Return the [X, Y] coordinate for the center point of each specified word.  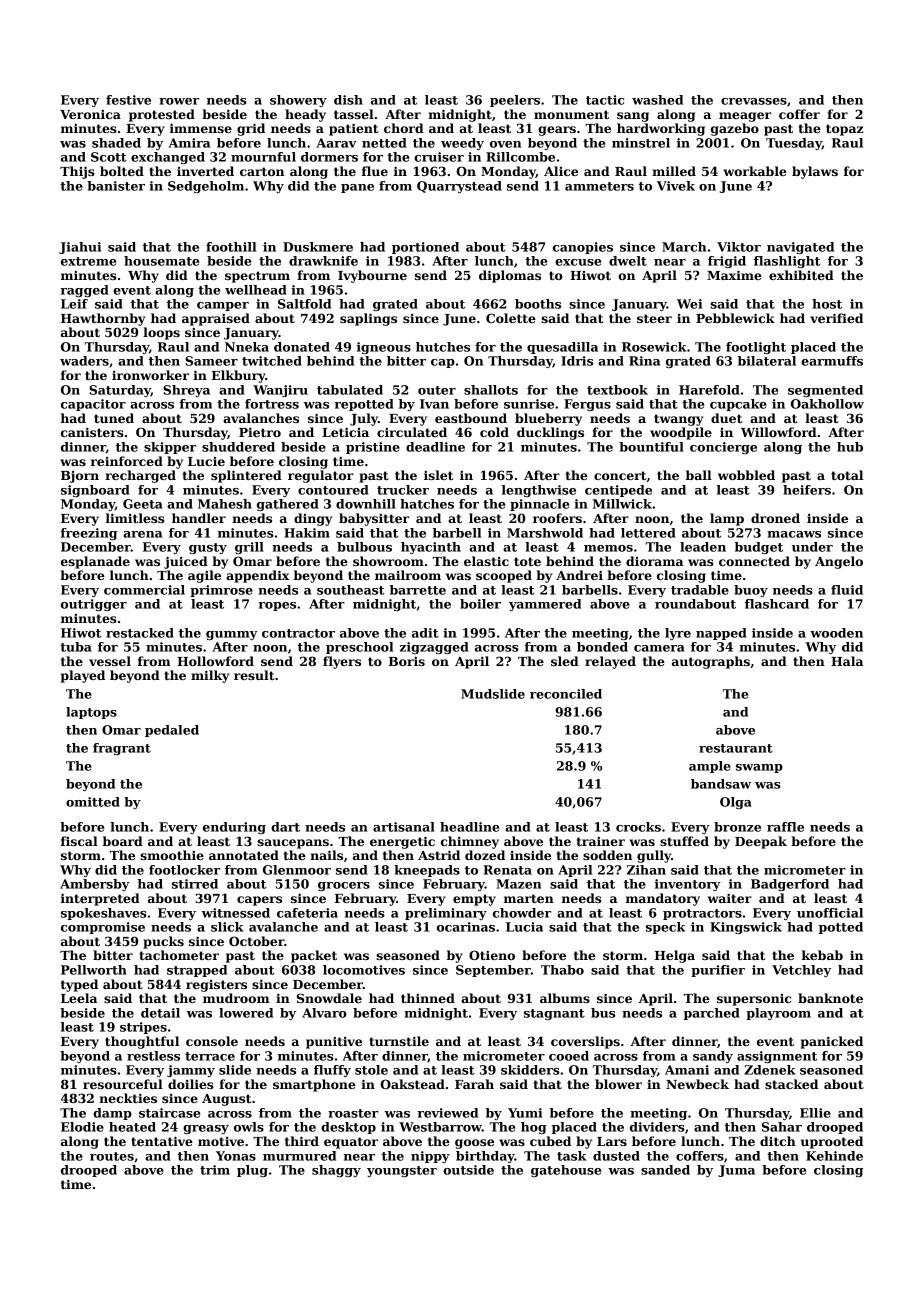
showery [298, 101]
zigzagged [434, 648]
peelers [515, 101]
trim [215, 1170]
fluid [847, 590]
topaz [844, 130]
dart [285, 827]
